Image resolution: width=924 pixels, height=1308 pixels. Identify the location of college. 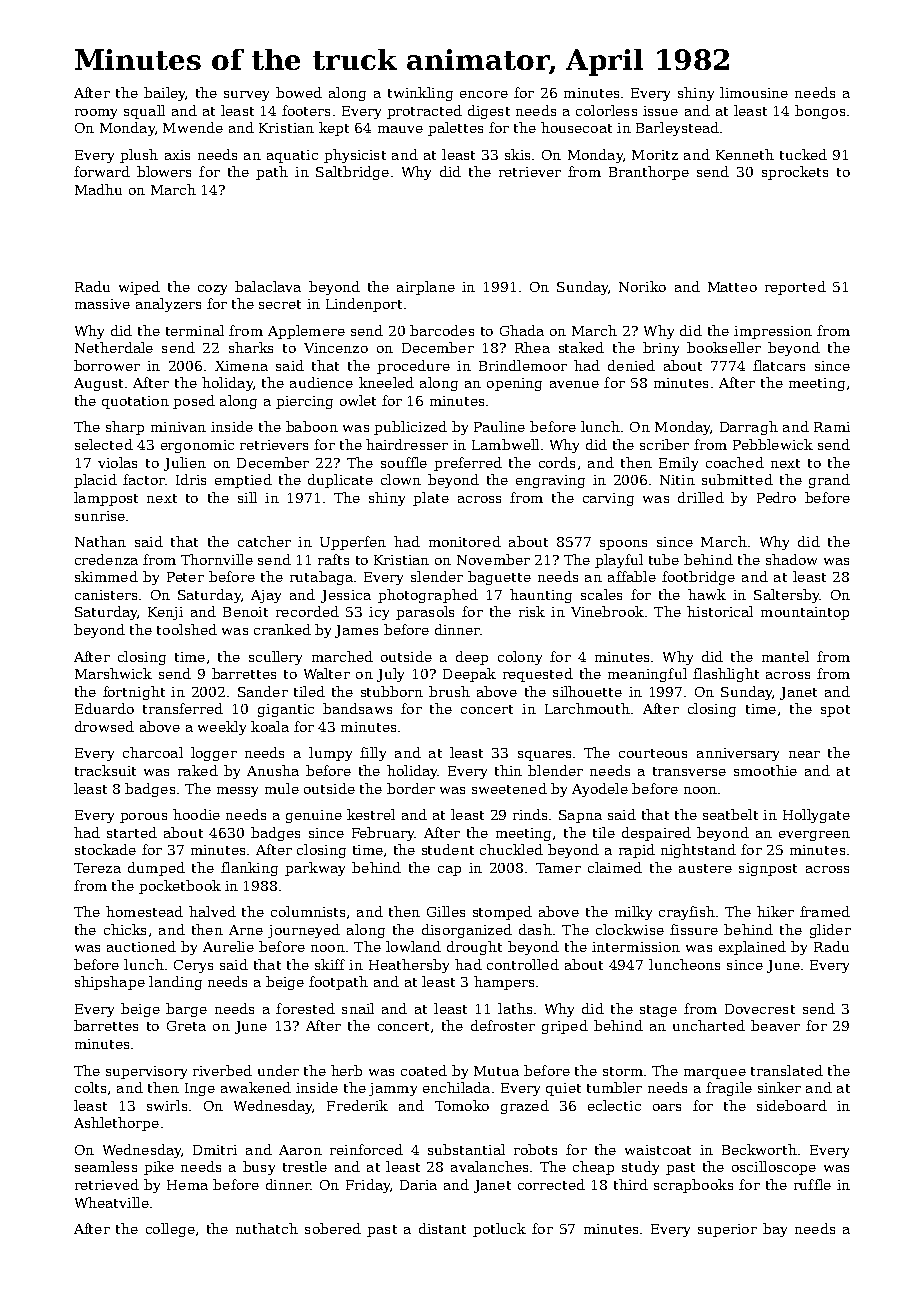
(170, 1230).
